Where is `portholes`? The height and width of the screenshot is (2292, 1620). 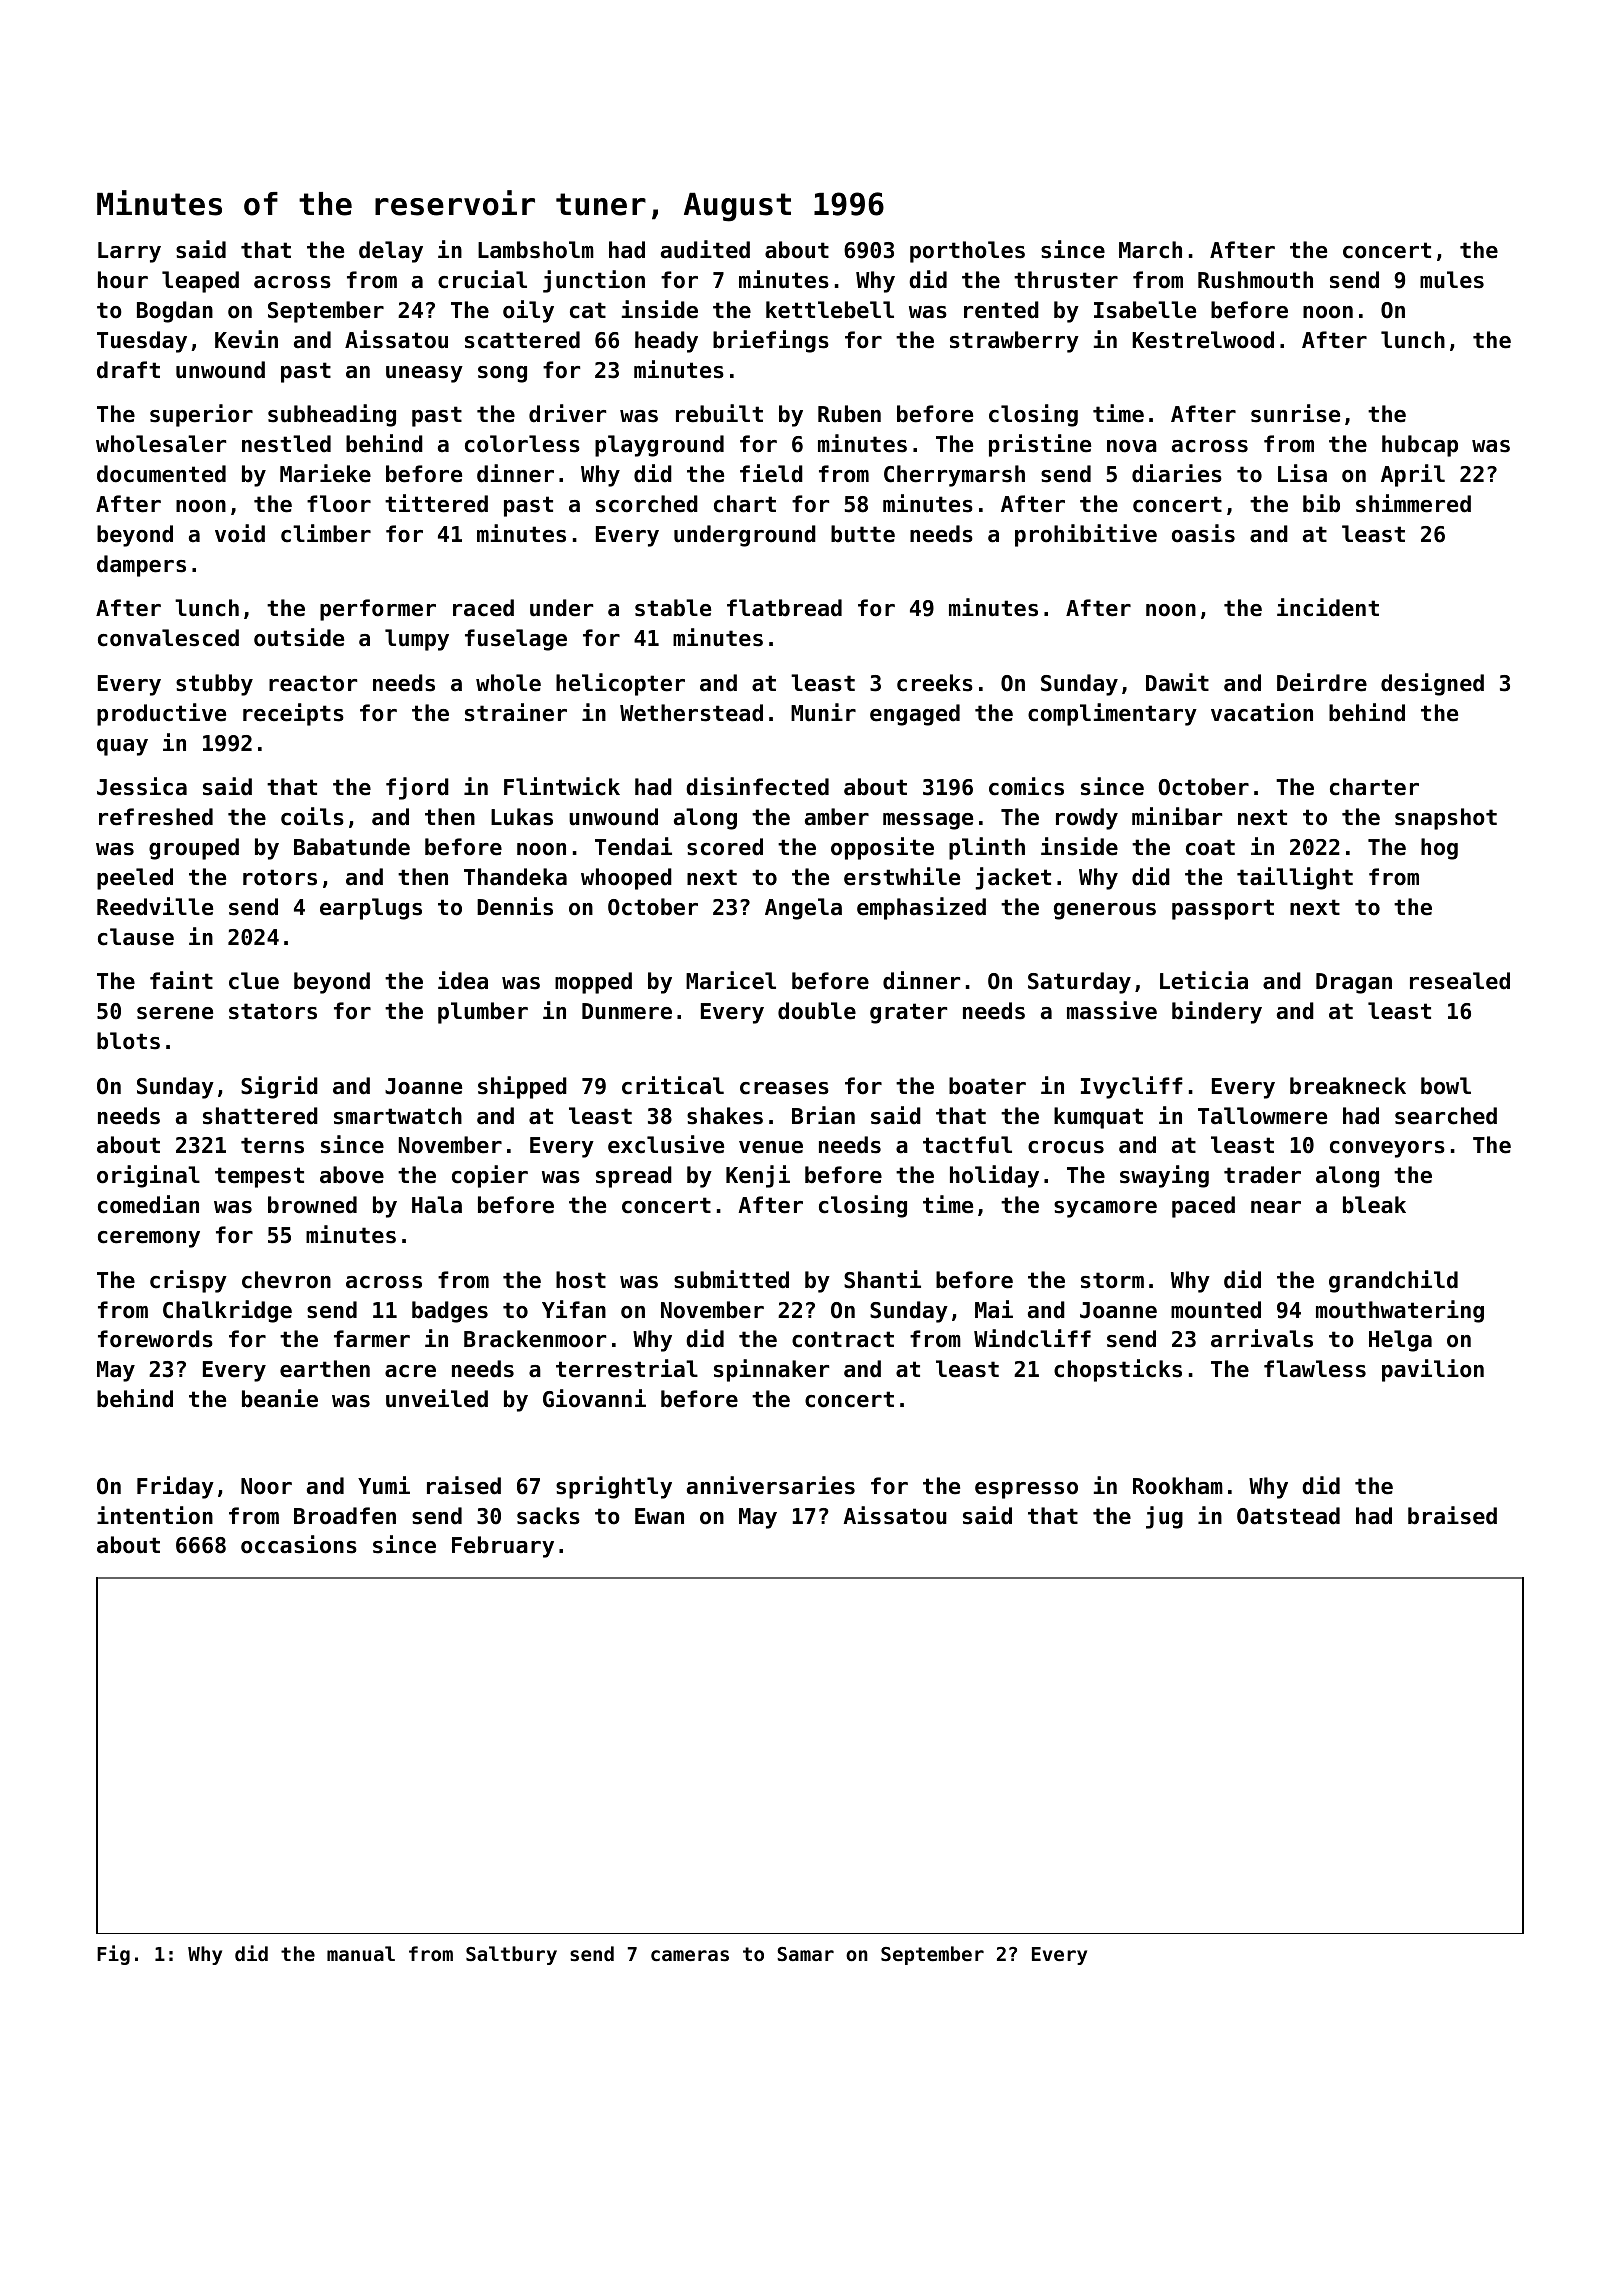
portholes is located at coordinates (967, 252).
